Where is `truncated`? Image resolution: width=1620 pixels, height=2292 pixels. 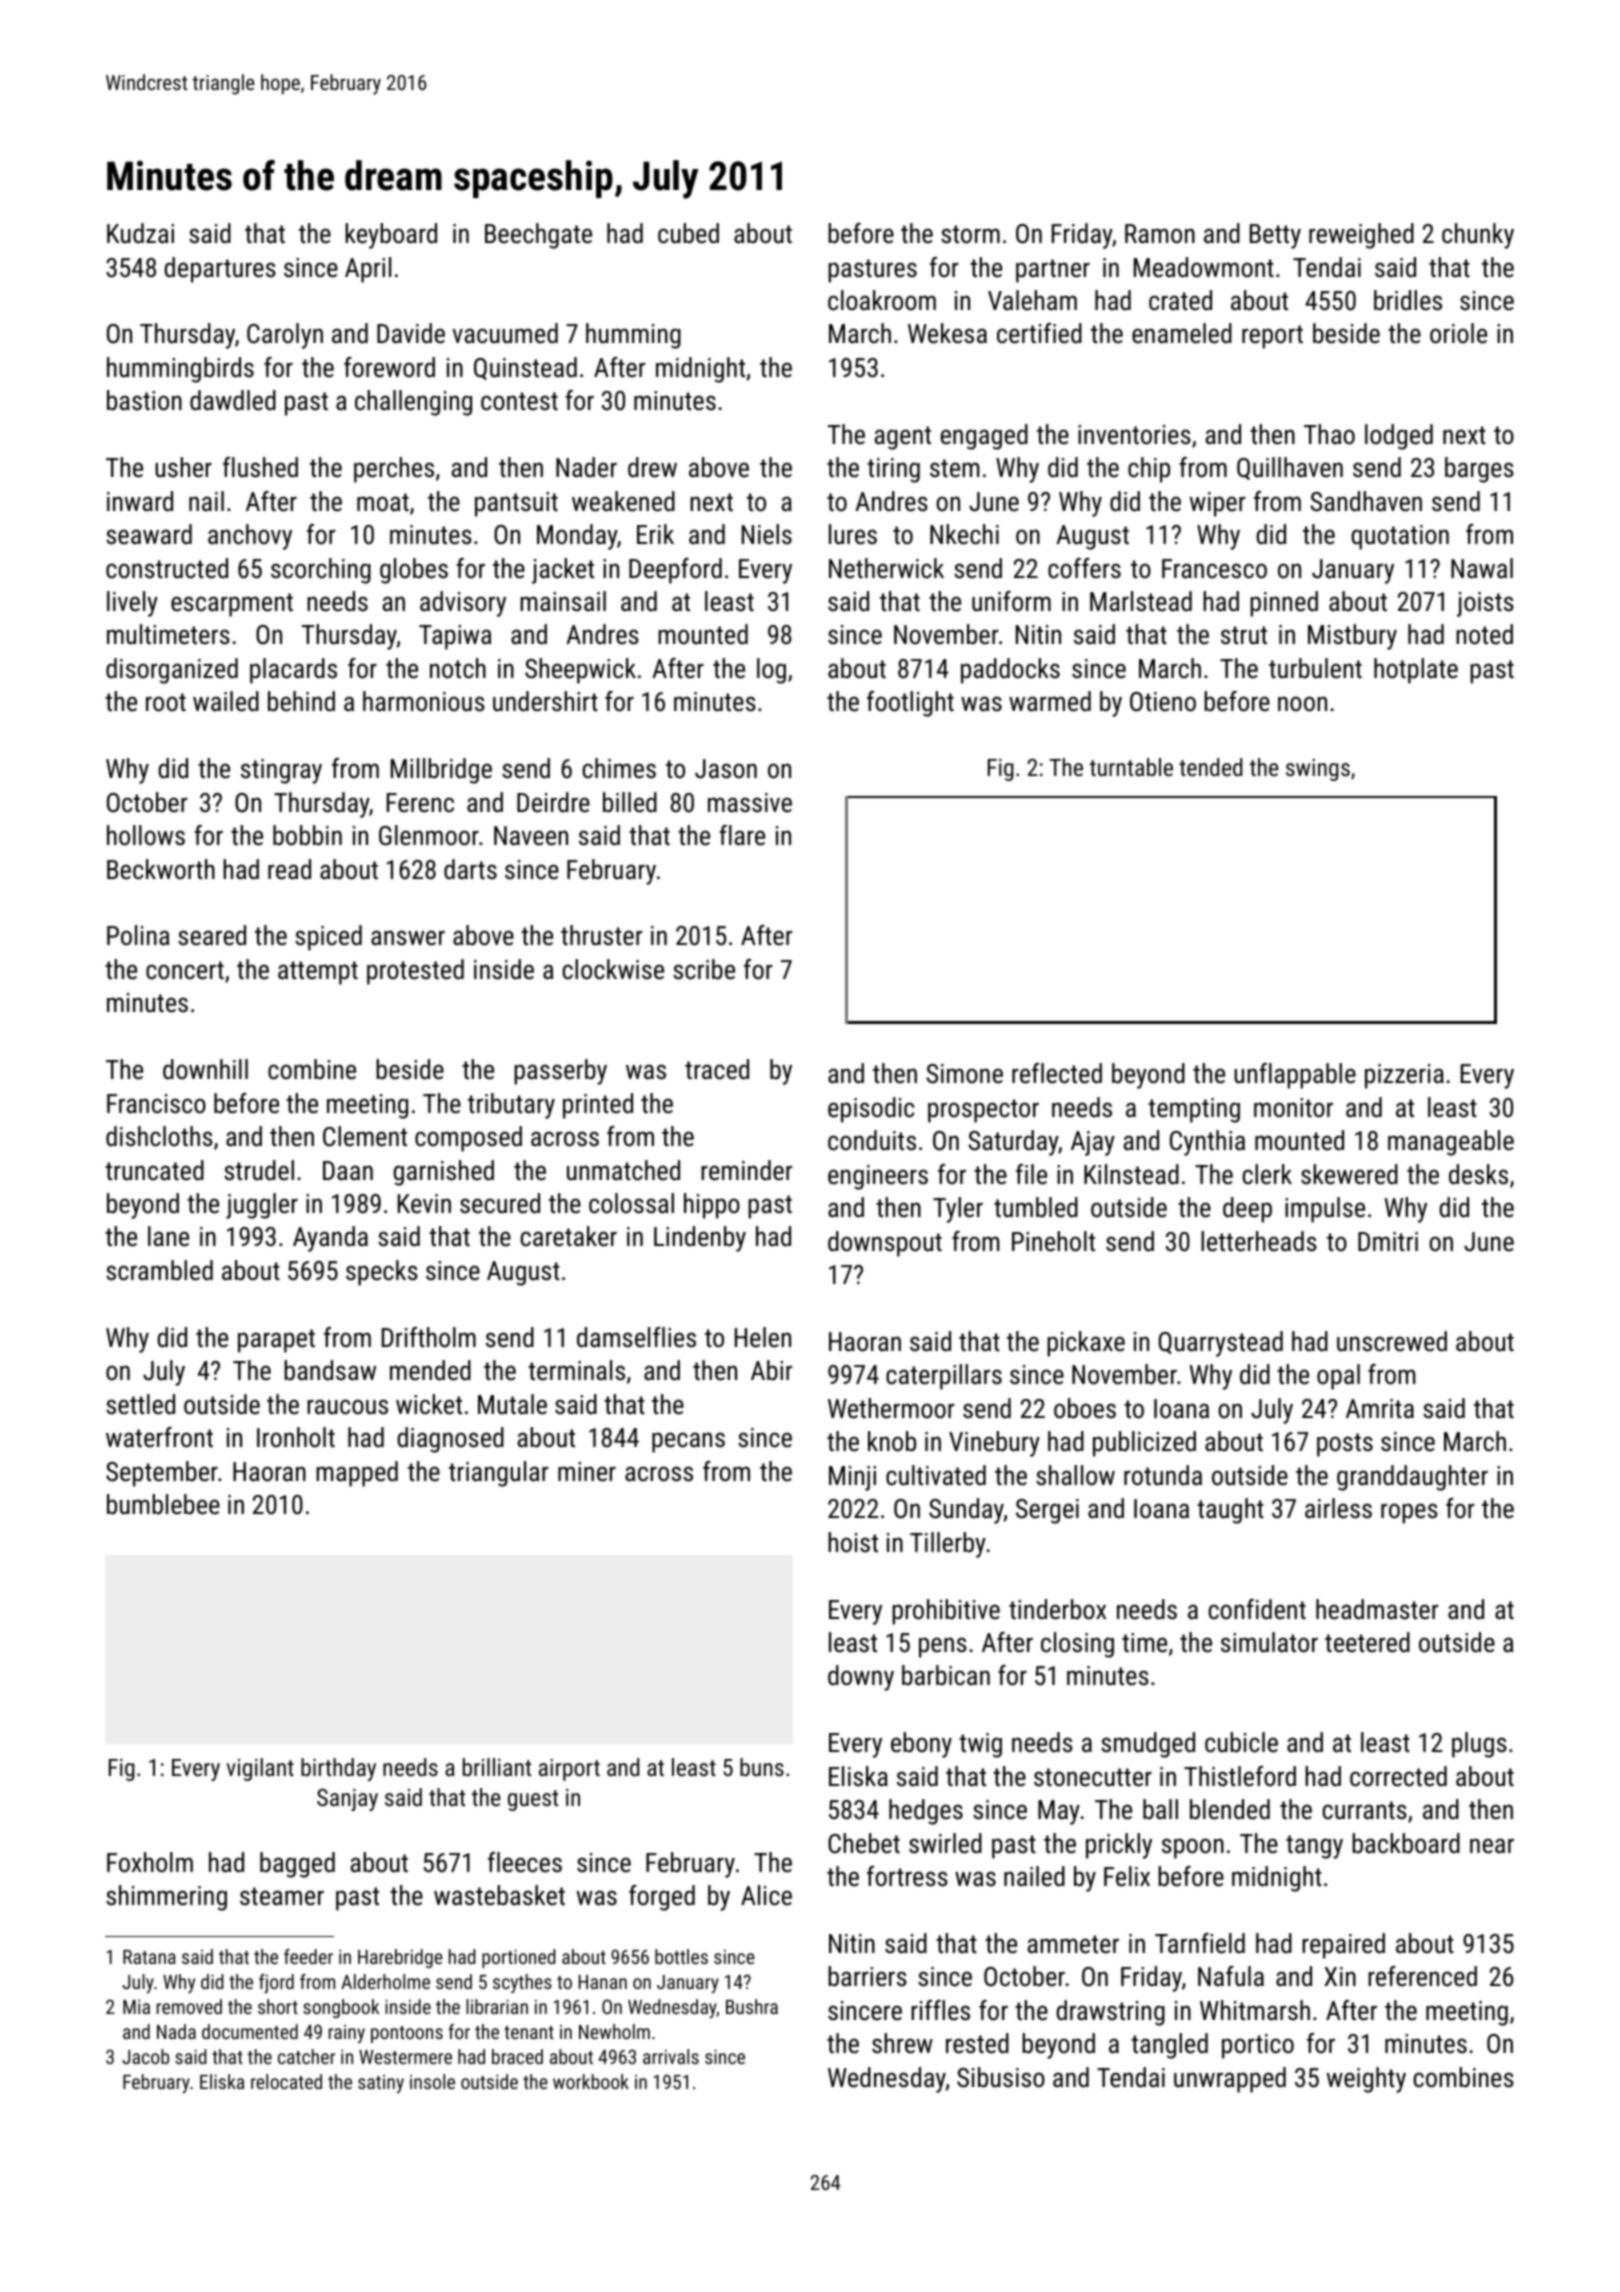
truncated is located at coordinates (154, 1170).
